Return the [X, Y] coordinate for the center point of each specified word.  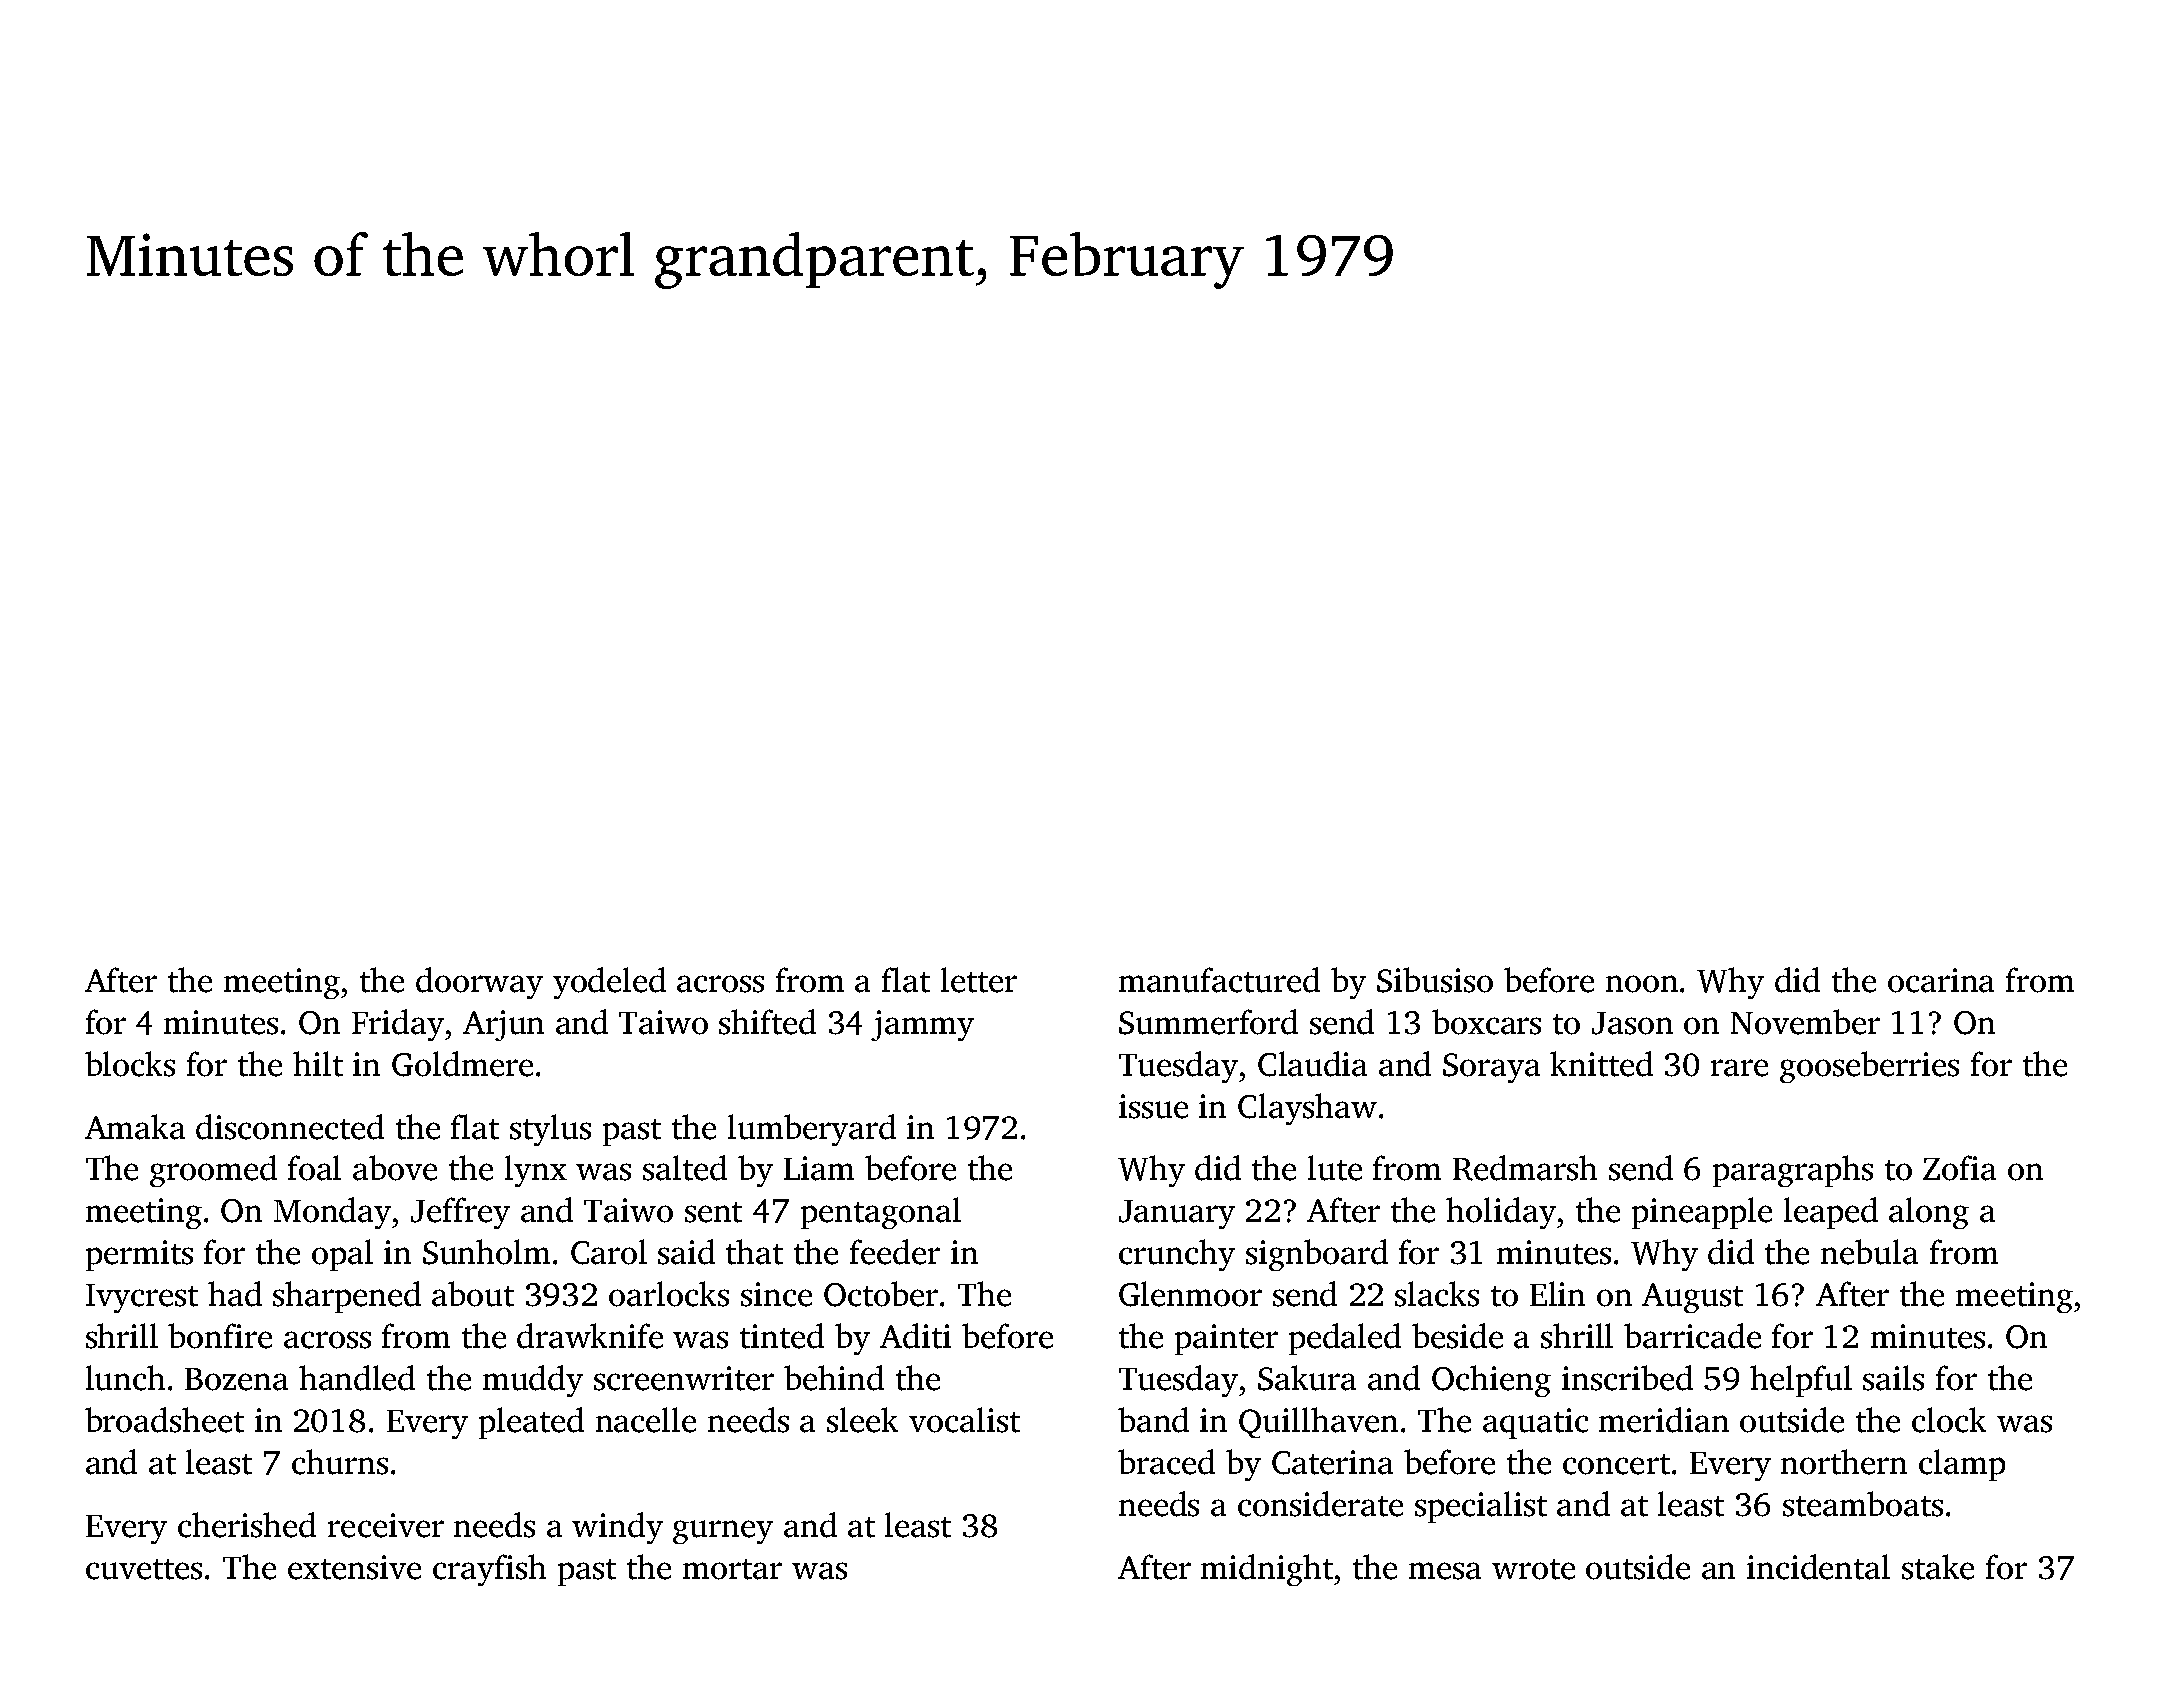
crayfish [489, 1570]
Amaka [135, 1127]
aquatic [1535, 1423]
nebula [1869, 1252]
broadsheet [164, 1420]
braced [1166, 1462]
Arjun [503, 1025]
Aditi [915, 1336]
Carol [609, 1252]
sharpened [347, 1297]
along [1929, 1213]
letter [979, 980]
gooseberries [1869, 1067]
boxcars [1486, 1022]
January [1177, 1214]
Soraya [1491, 1068]
